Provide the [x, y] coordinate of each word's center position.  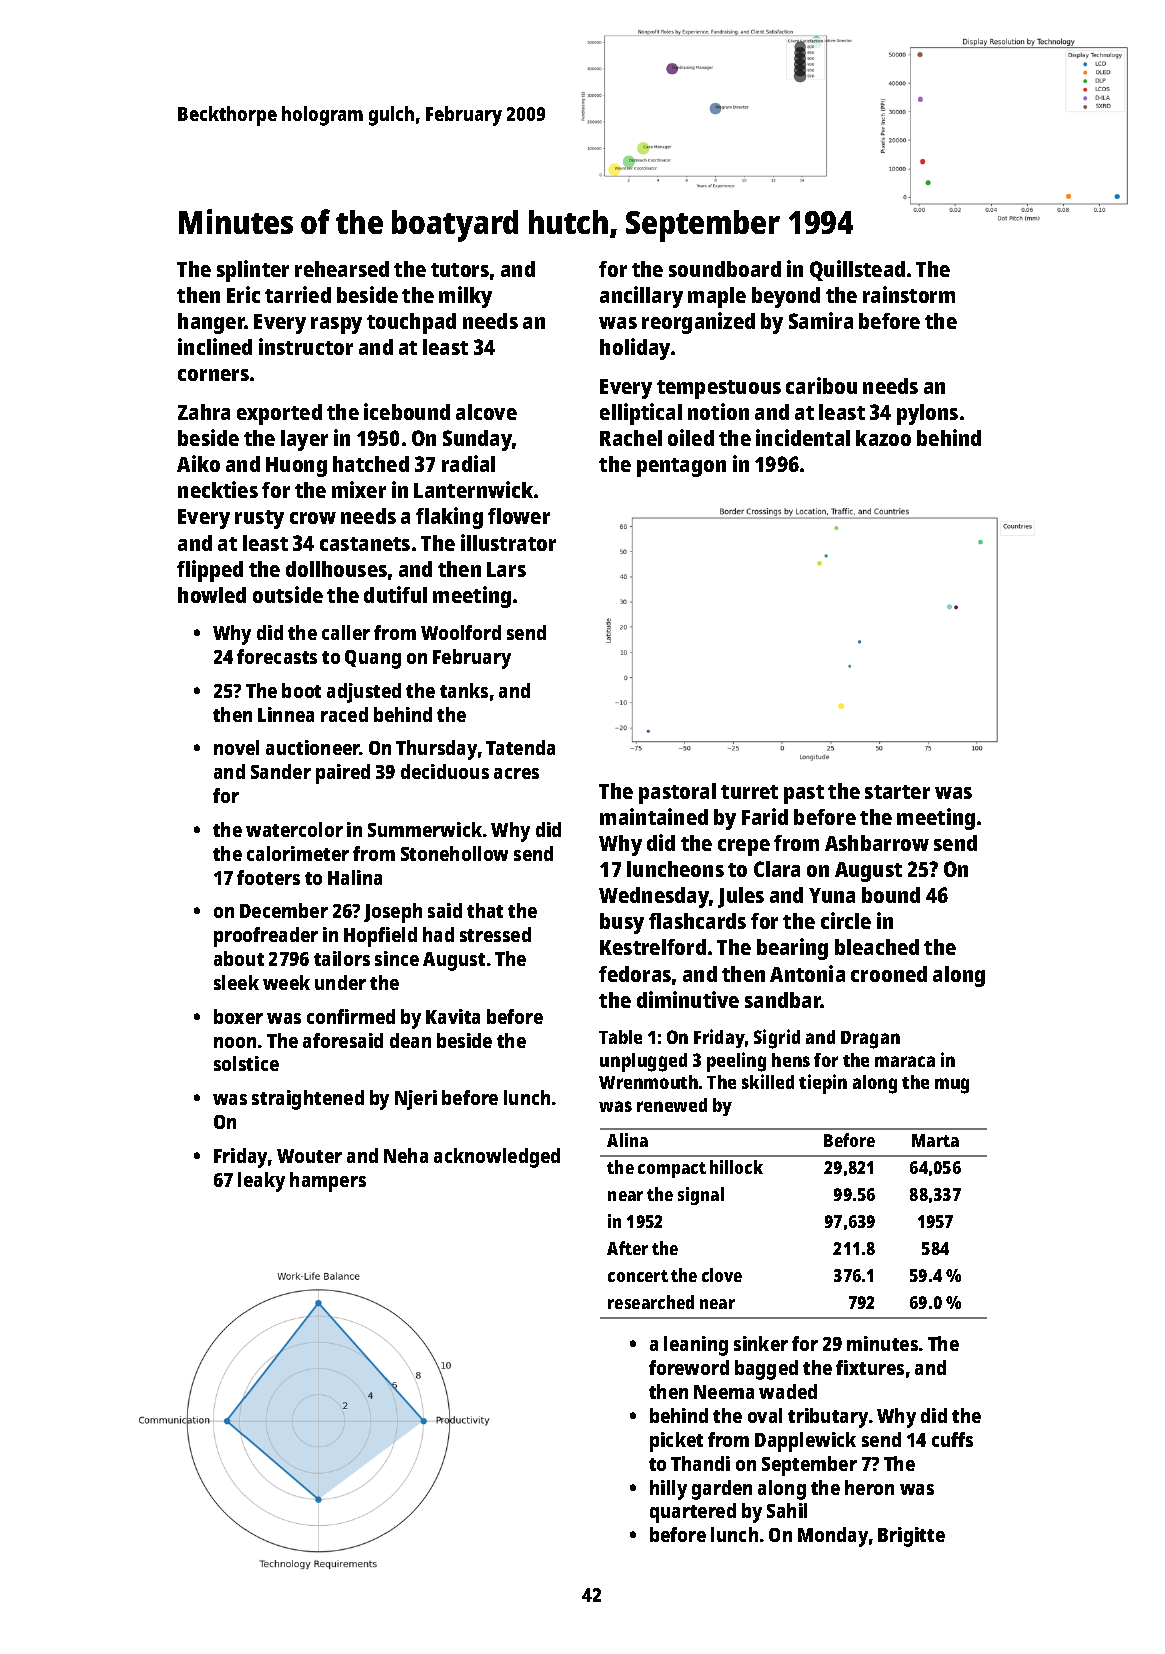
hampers [328, 1182]
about [239, 958]
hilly [668, 1490]
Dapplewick [805, 1442]
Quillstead [857, 270]
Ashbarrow [877, 843]
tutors [460, 270]
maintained [654, 816]
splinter [253, 271]
